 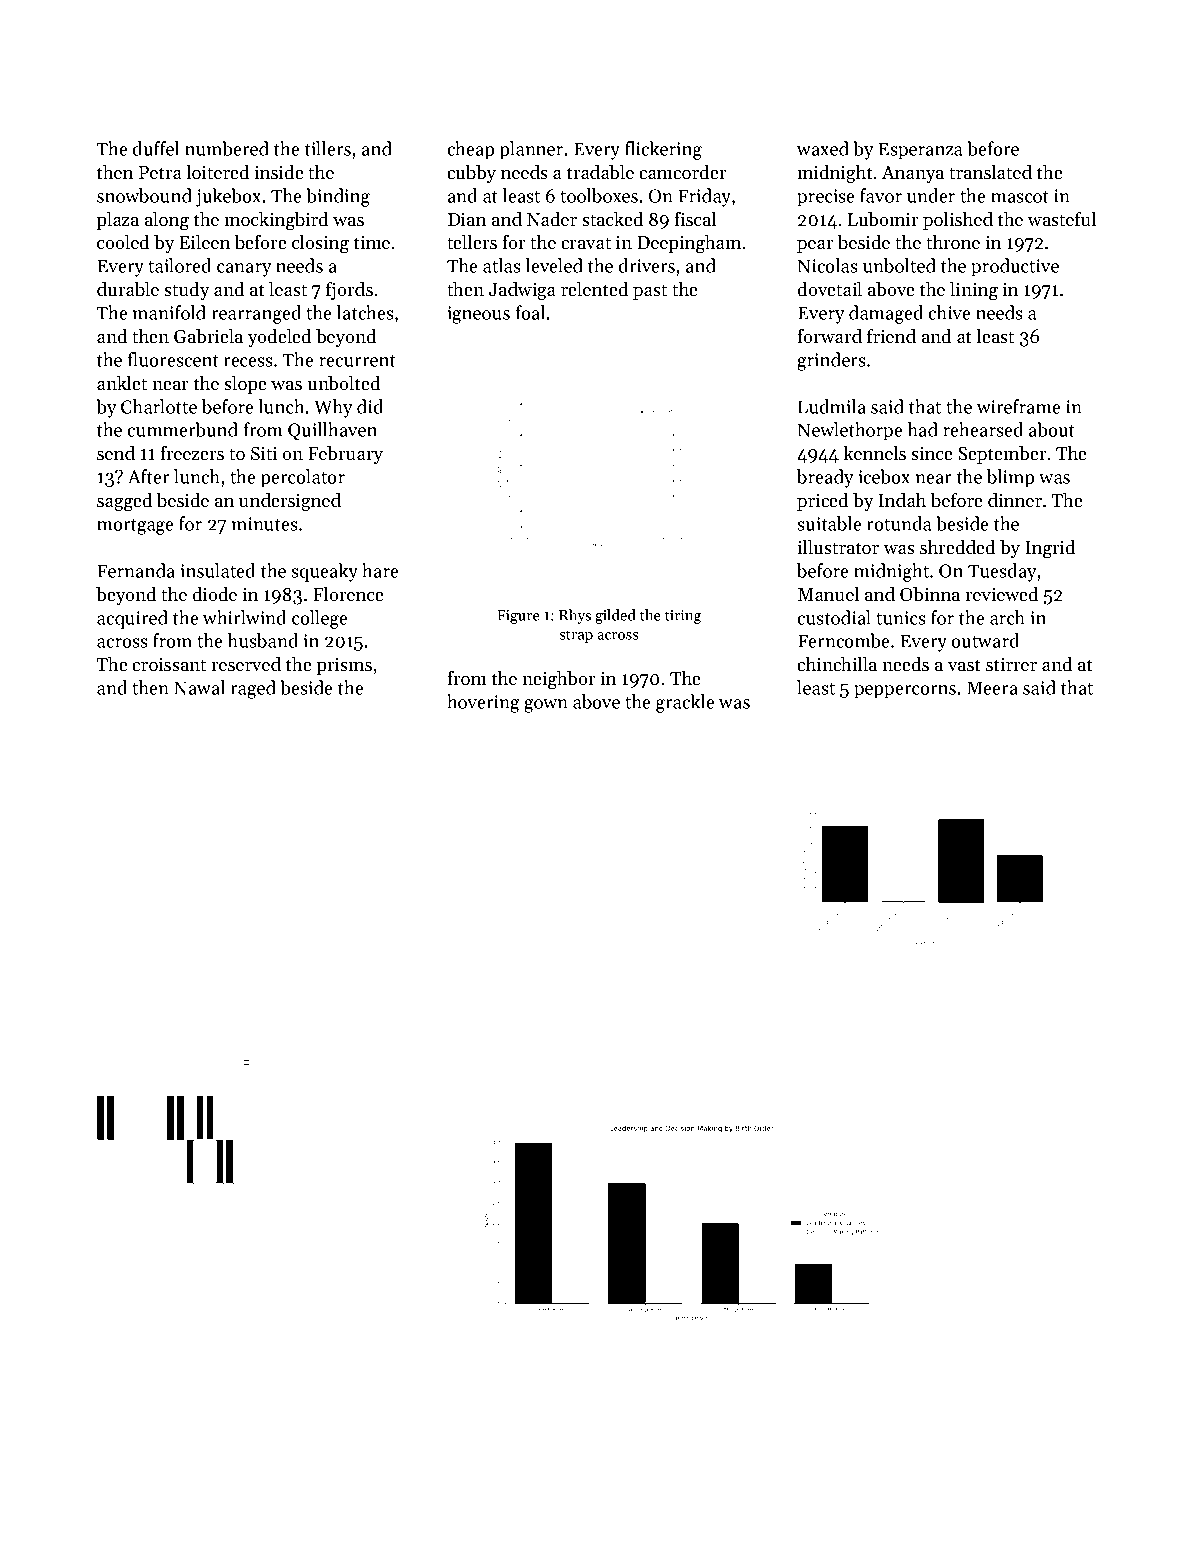 I want to click on fluorescent, so click(x=173, y=359).
